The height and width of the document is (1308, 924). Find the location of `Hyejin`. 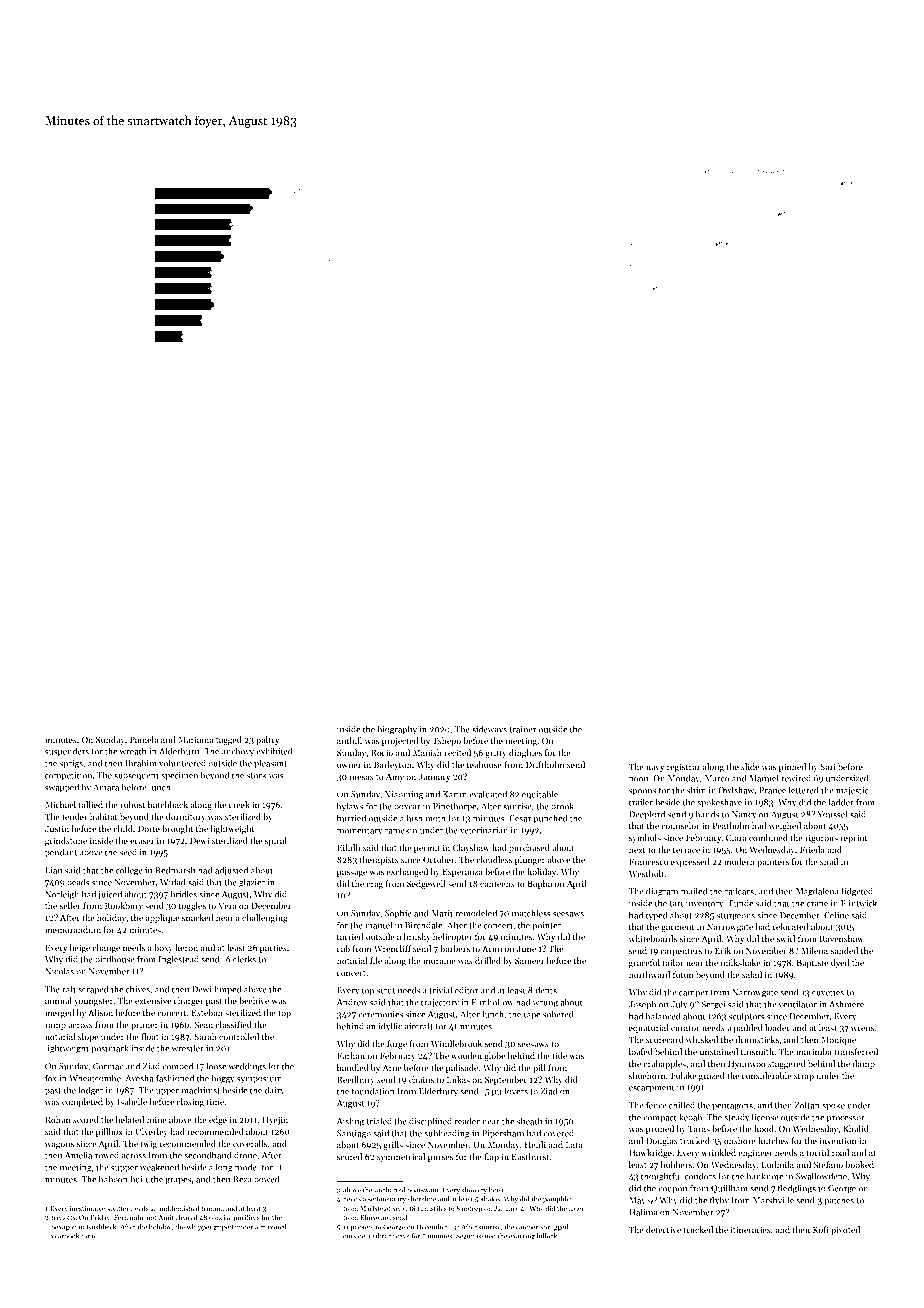

Hyejin is located at coordinates (275, 1120).
